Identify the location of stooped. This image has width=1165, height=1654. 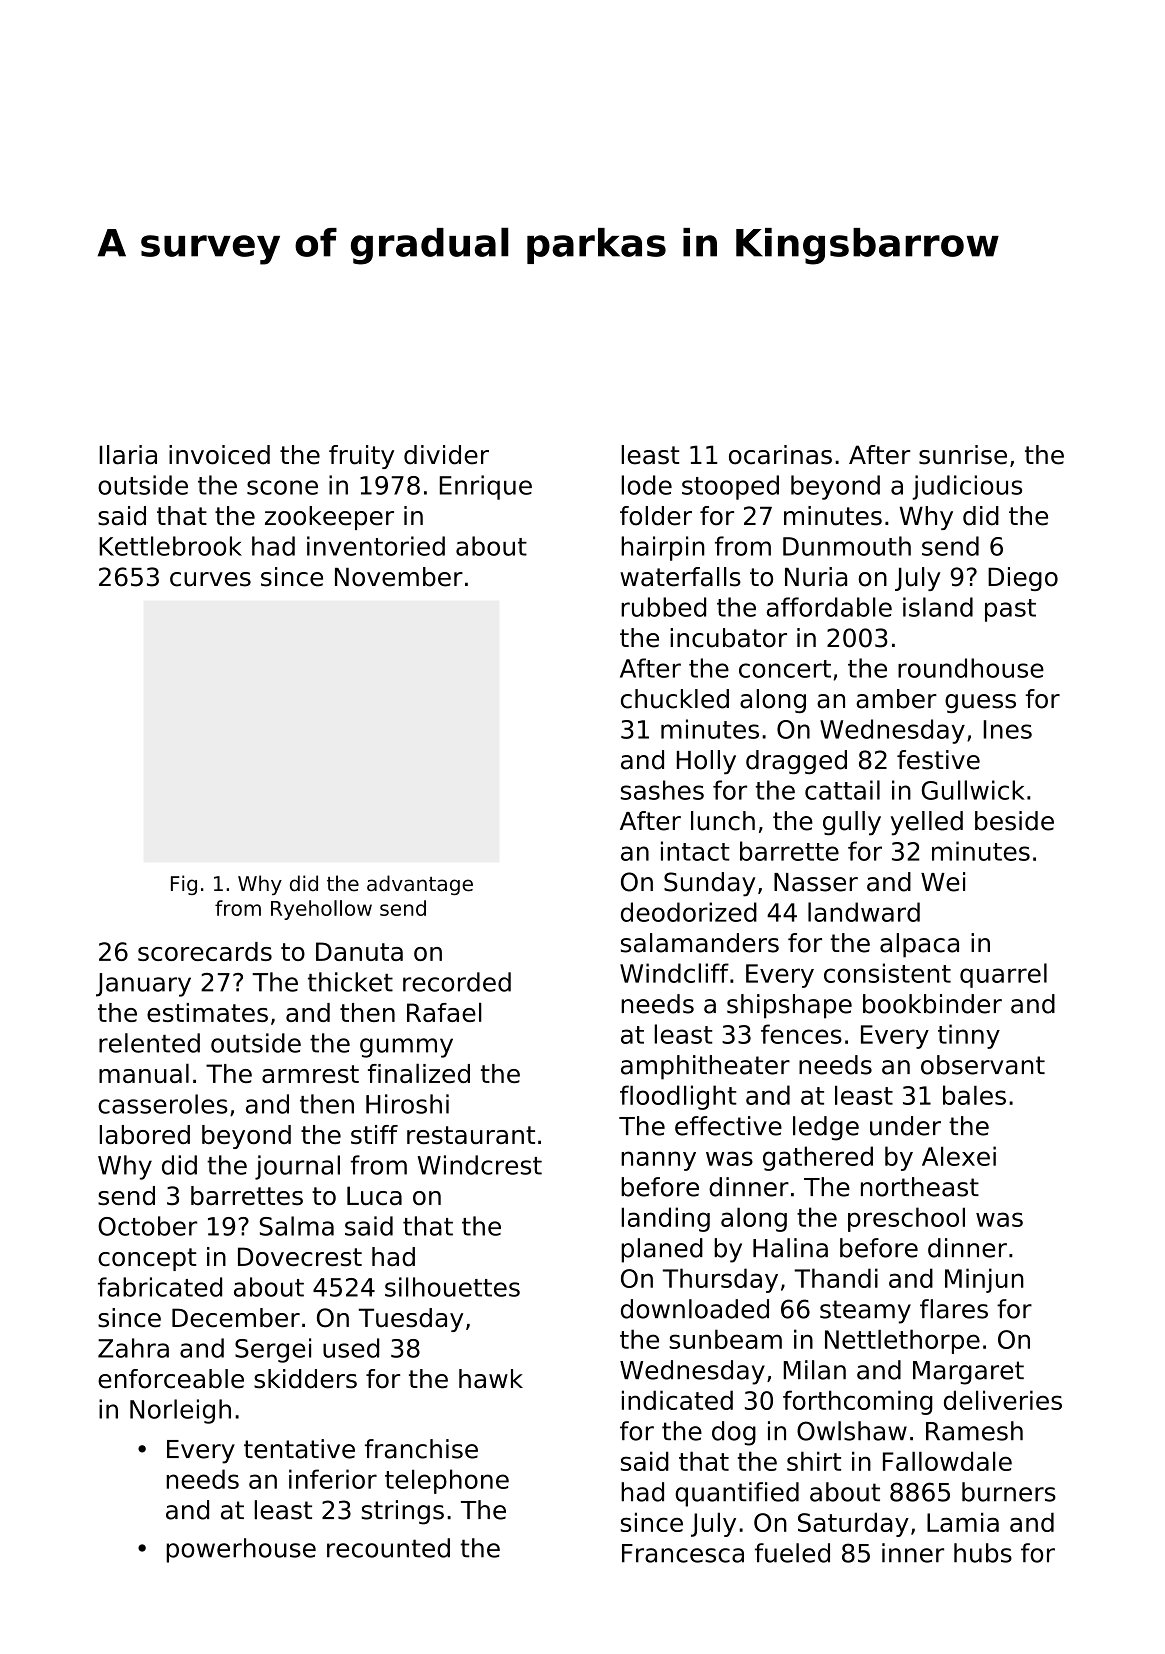
(730, 487).
